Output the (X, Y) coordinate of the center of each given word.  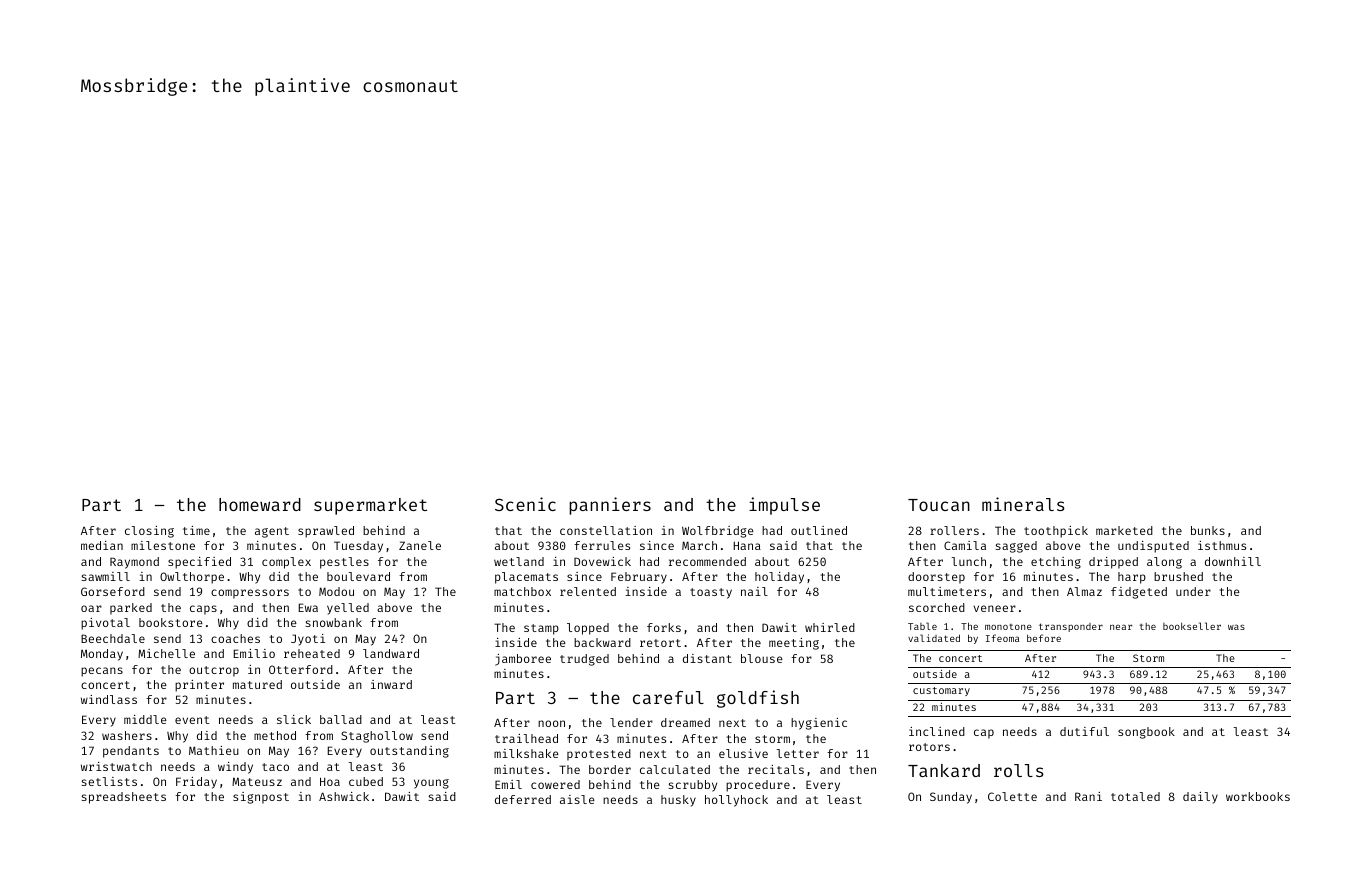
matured (257, 684)
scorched (937, 607)
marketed (1124, 530)
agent (272, 532)
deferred (523, 799)
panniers (610, 506)
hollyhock (736, 801)
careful (668, 697)
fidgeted (1139, 593)
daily (1200, 798)
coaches (235, 638)
